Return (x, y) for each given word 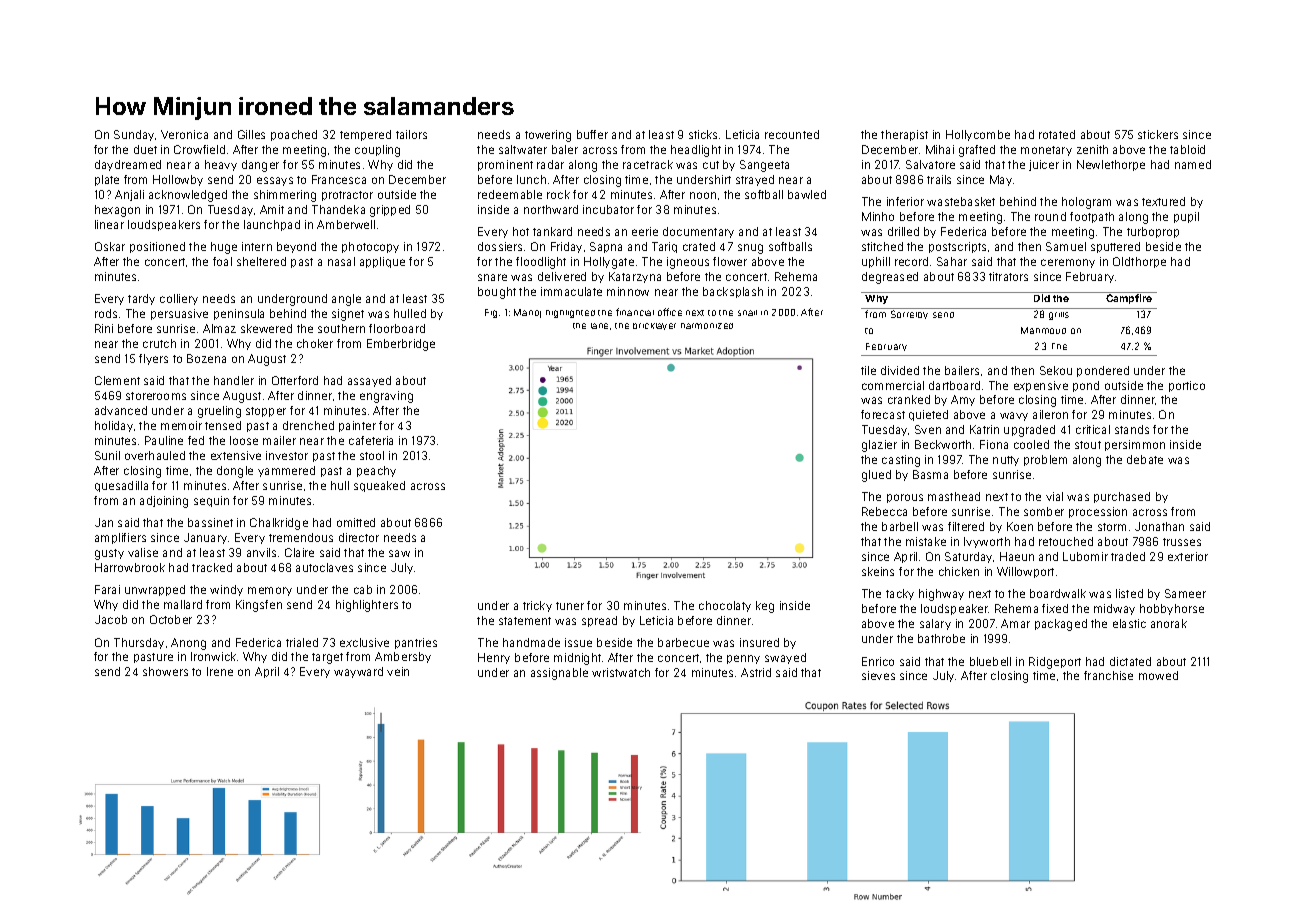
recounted (792, 134)
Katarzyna (635, 277)
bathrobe (941, 638)
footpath (1092, 217)
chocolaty (725, 606)
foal (222, 261)
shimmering (285, 196)
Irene (220, 671)
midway (1114, 609)
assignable (559, 674)
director (359, 537)
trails (939, 179)
